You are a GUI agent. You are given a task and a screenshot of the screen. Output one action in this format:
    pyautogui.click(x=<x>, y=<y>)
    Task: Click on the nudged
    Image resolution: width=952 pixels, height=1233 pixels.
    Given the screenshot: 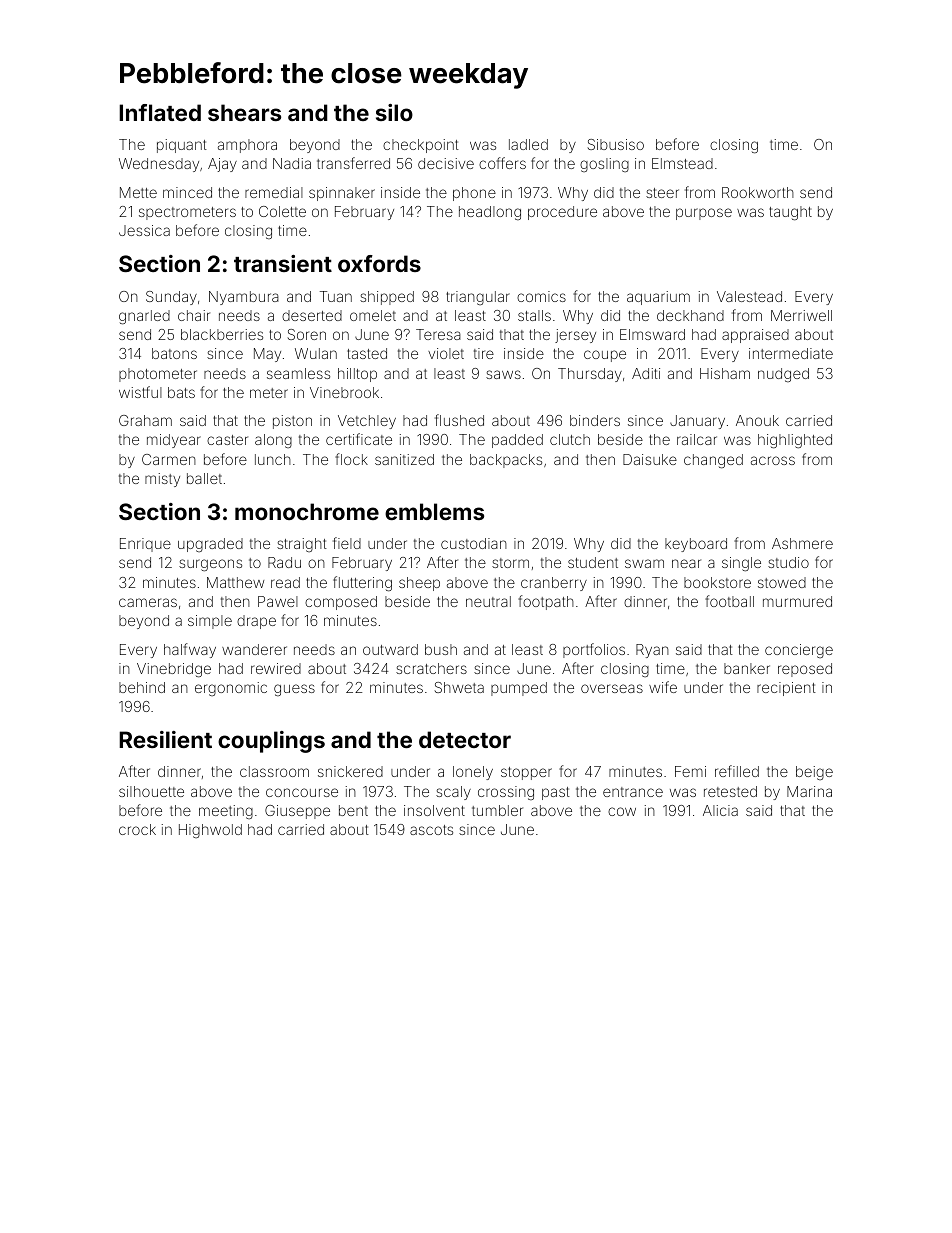 What is the action you would take?
    pyautogui.click(x=783, y=375)
